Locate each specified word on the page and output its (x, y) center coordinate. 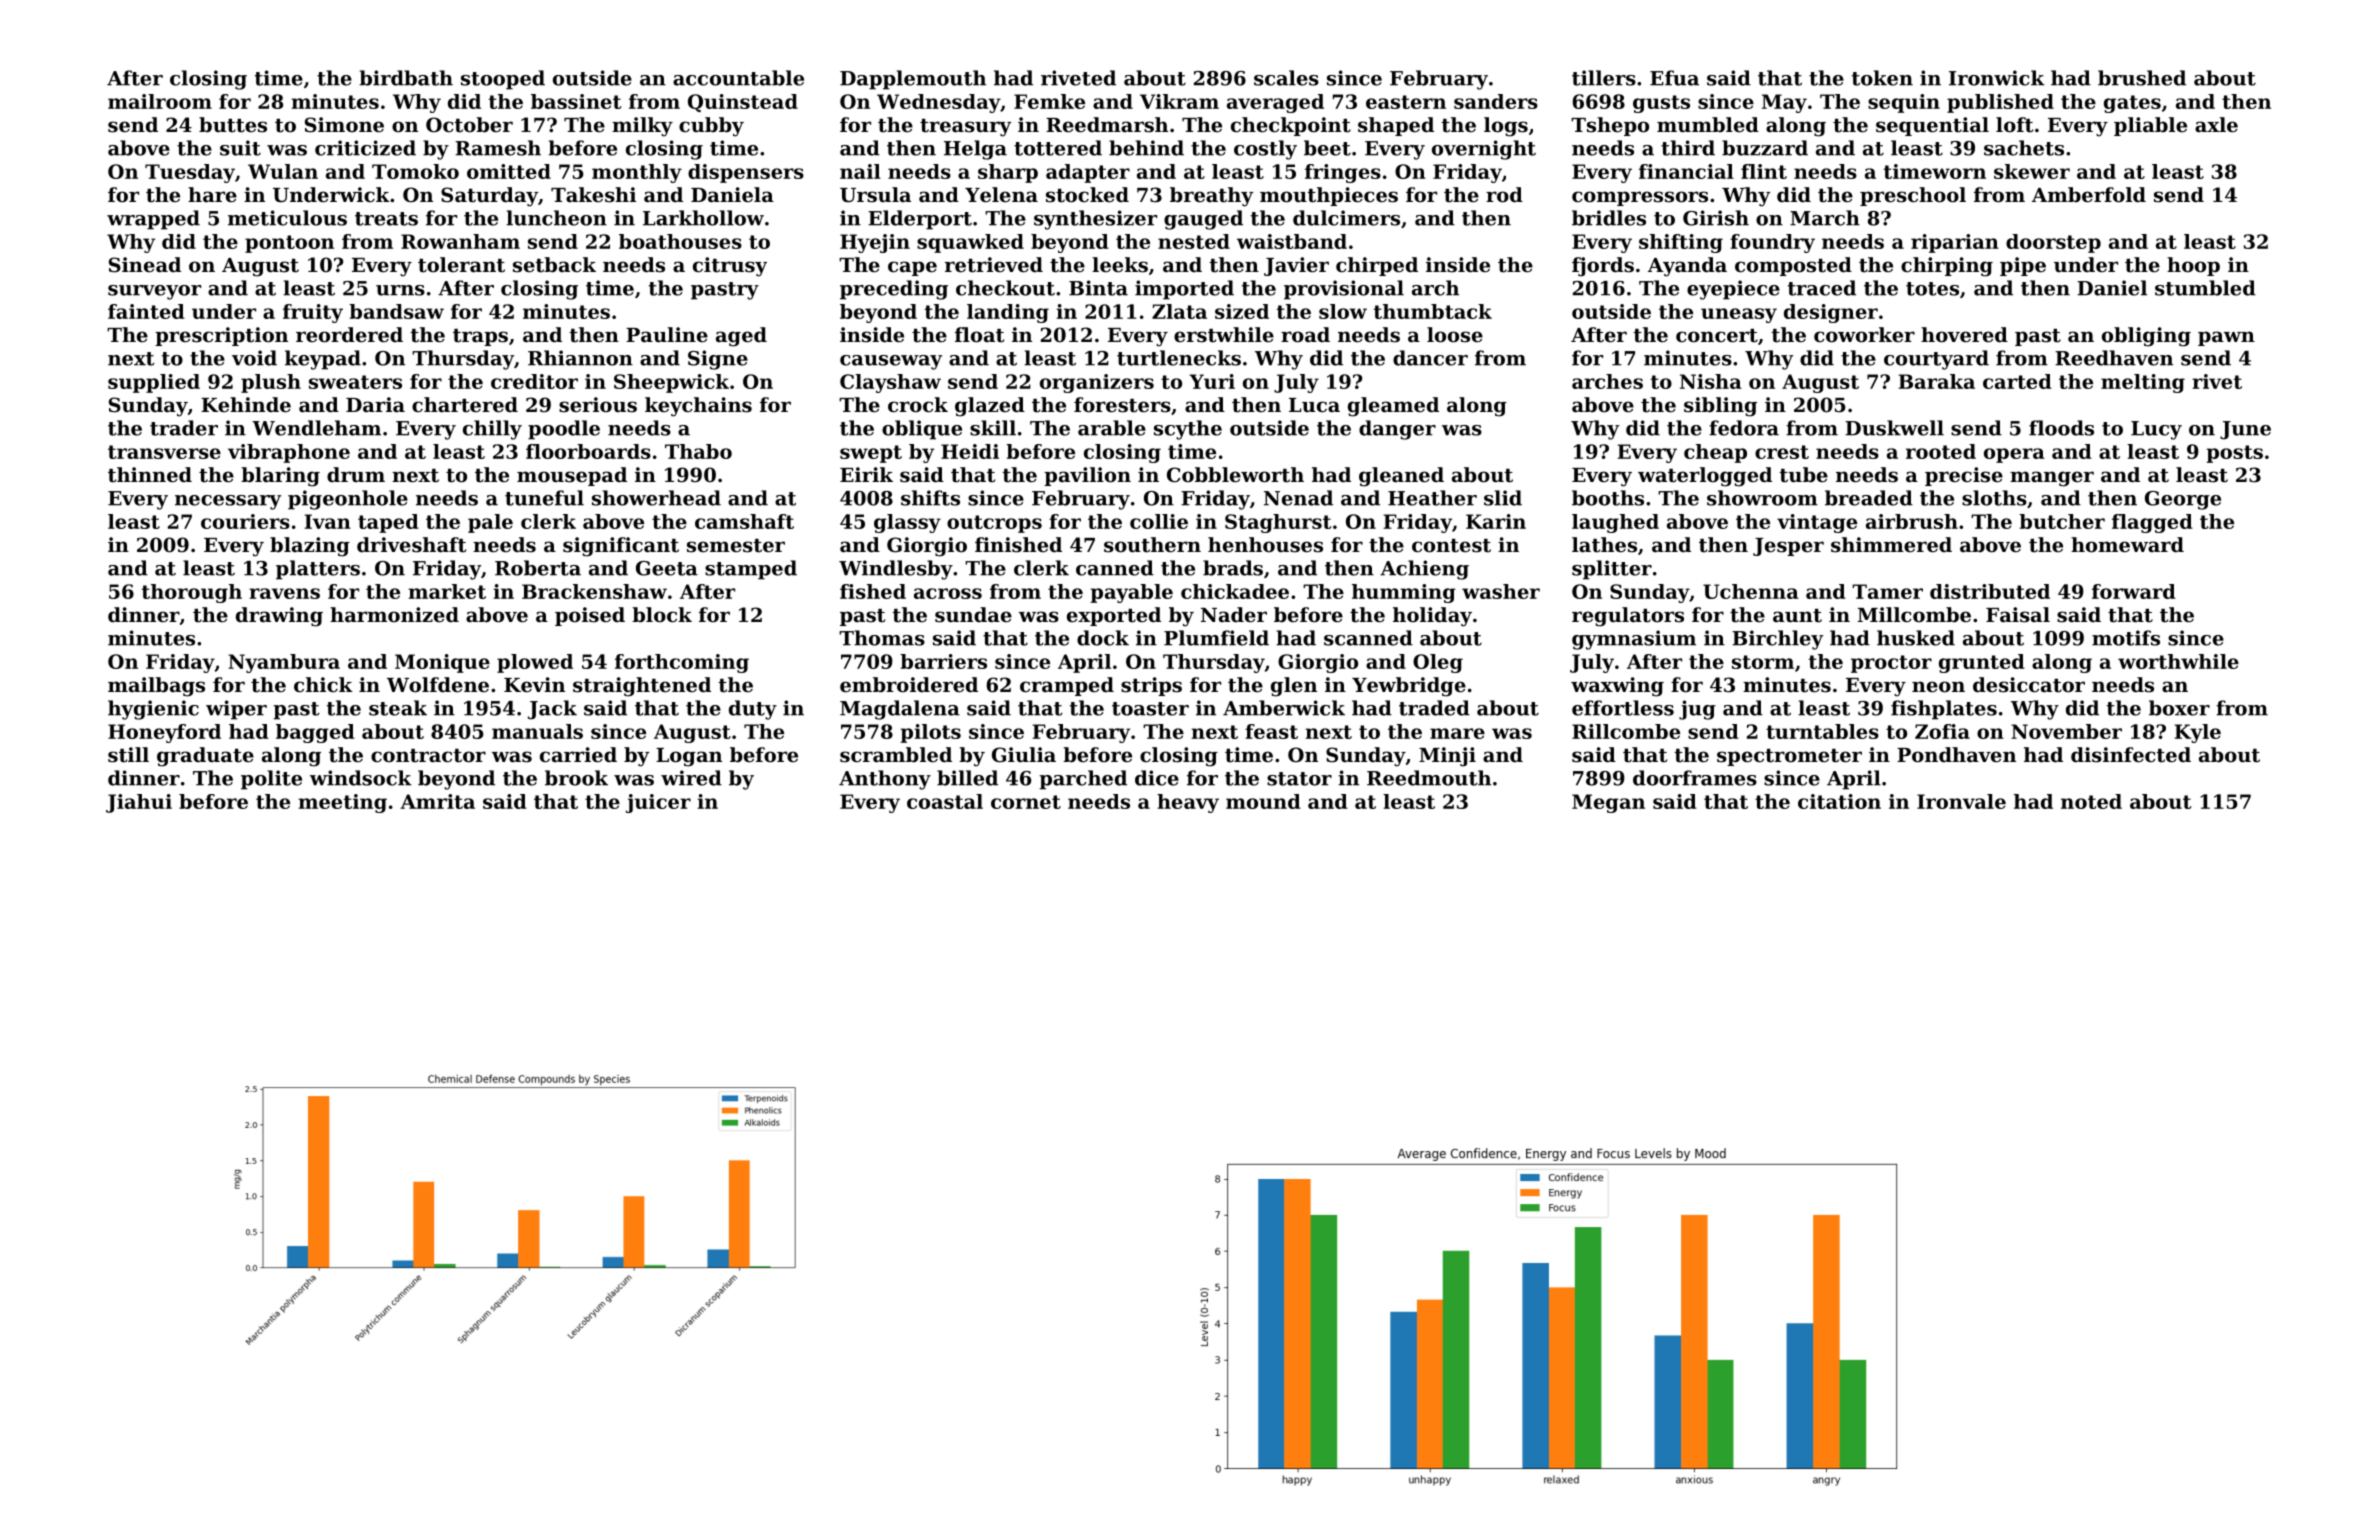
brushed (2142, 78)
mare (1457, 733)
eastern (1406, 102)
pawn (2226, 338)
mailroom (160, 101)
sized (1242, 311)
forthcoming (682, 663)
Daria (375, 405)
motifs (2126, 638)
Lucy (2156, 430)
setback (554, 265)
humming (1404, 593)
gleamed (1393, 407)
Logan (689, 757)
